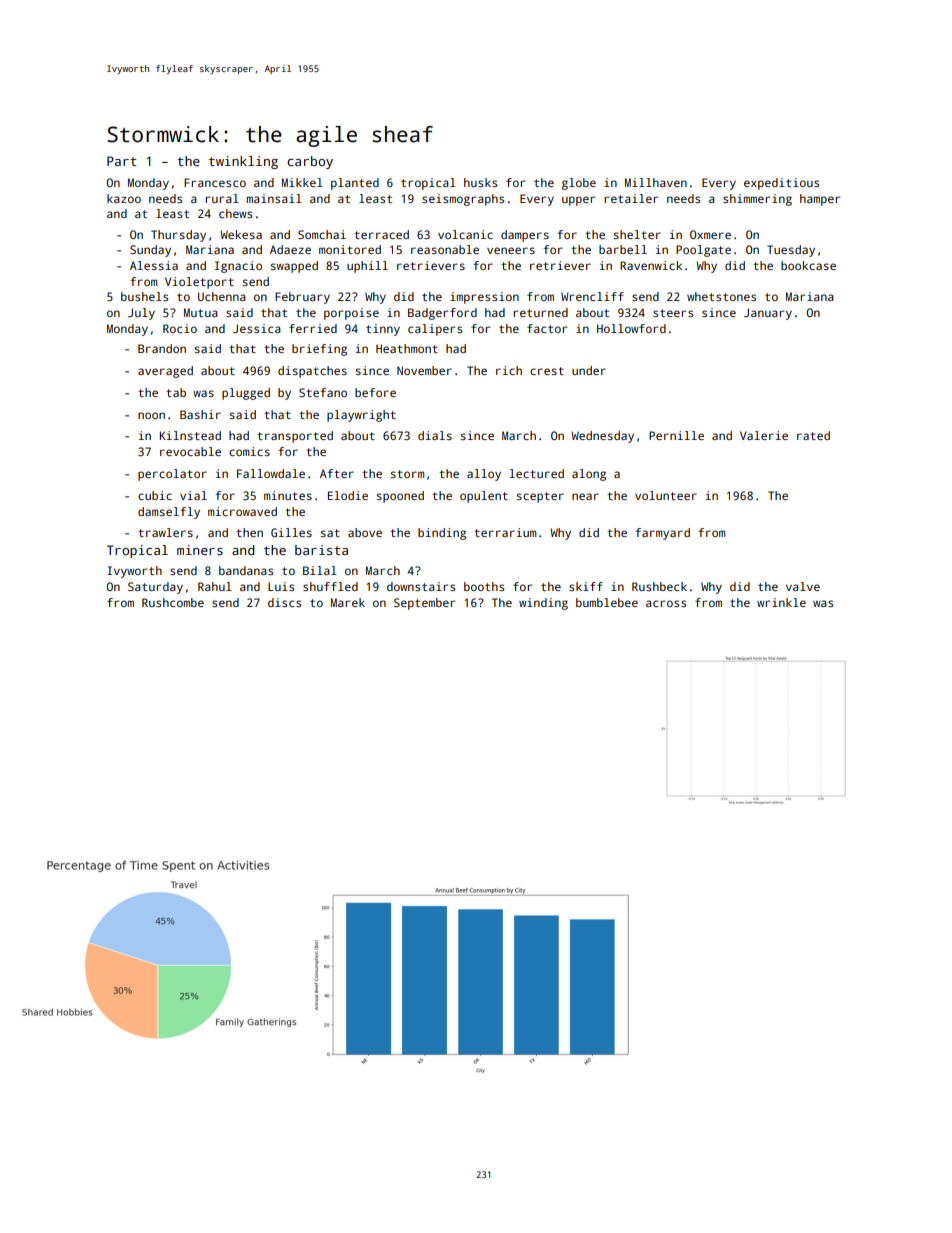 This screenshot has height=1233, width=952. What do you see at coordinates (666, 603) in the screenshot?
I see `across` at bounding box center [666, 603].
